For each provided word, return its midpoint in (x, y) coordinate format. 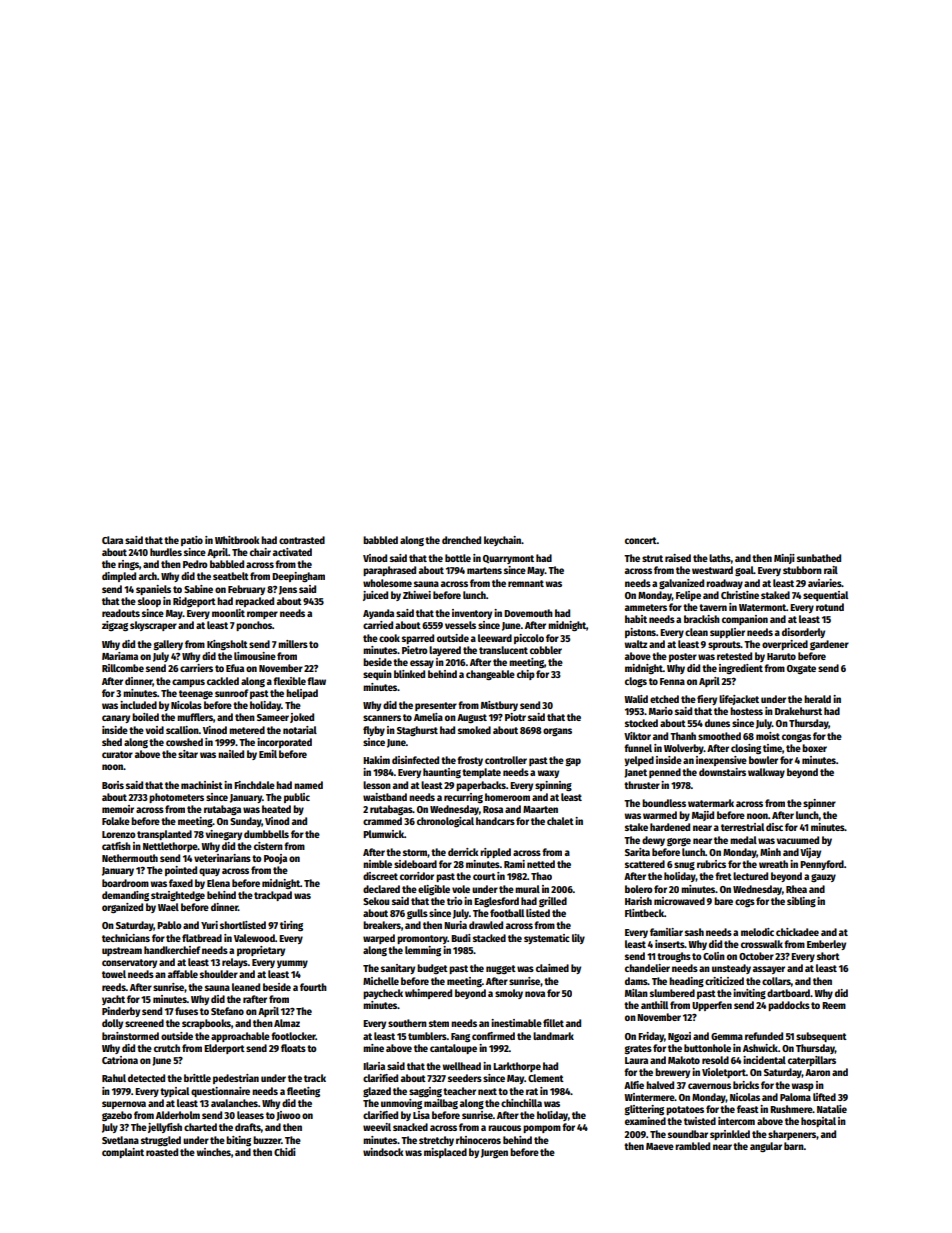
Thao (541, 876)
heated (276, 809)
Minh (770, 852)
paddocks (789, 1006)
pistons (640, 633)
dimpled (119, 577)
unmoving (401, 1104)
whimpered (428, 994)
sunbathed (819, 558)
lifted (824, 1097)
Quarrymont (508, 559)
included (138, 705)
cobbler (546, 650)
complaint (123, 1153)
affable (183, 974)
